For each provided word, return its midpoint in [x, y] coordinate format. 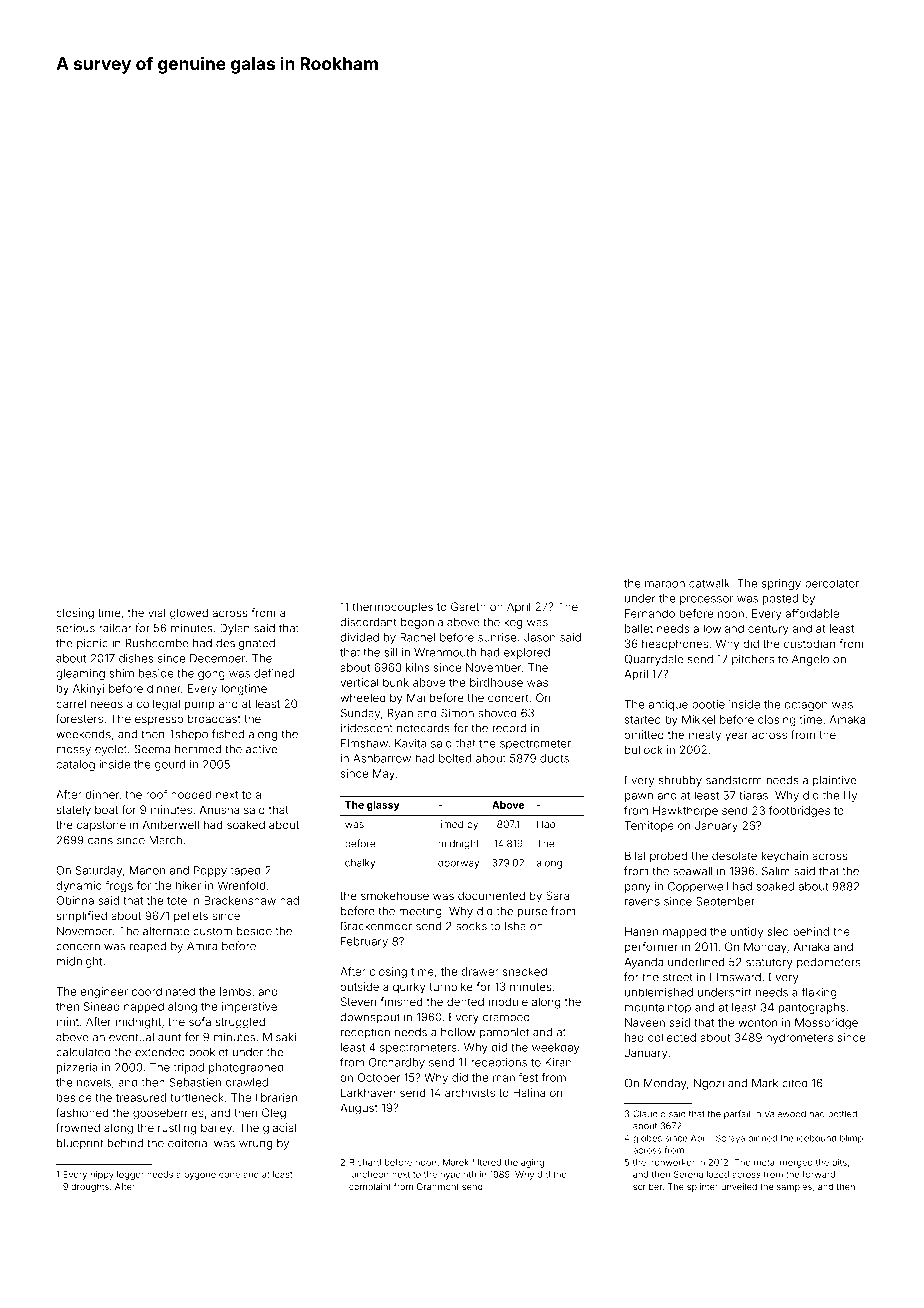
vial [156, 612]
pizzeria [77, 1068]
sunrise [497, 637]
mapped [684, 932]
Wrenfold [241, 885]
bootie [708, 704]
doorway [458, 864]
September [725, 902]
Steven [358, 1001]
